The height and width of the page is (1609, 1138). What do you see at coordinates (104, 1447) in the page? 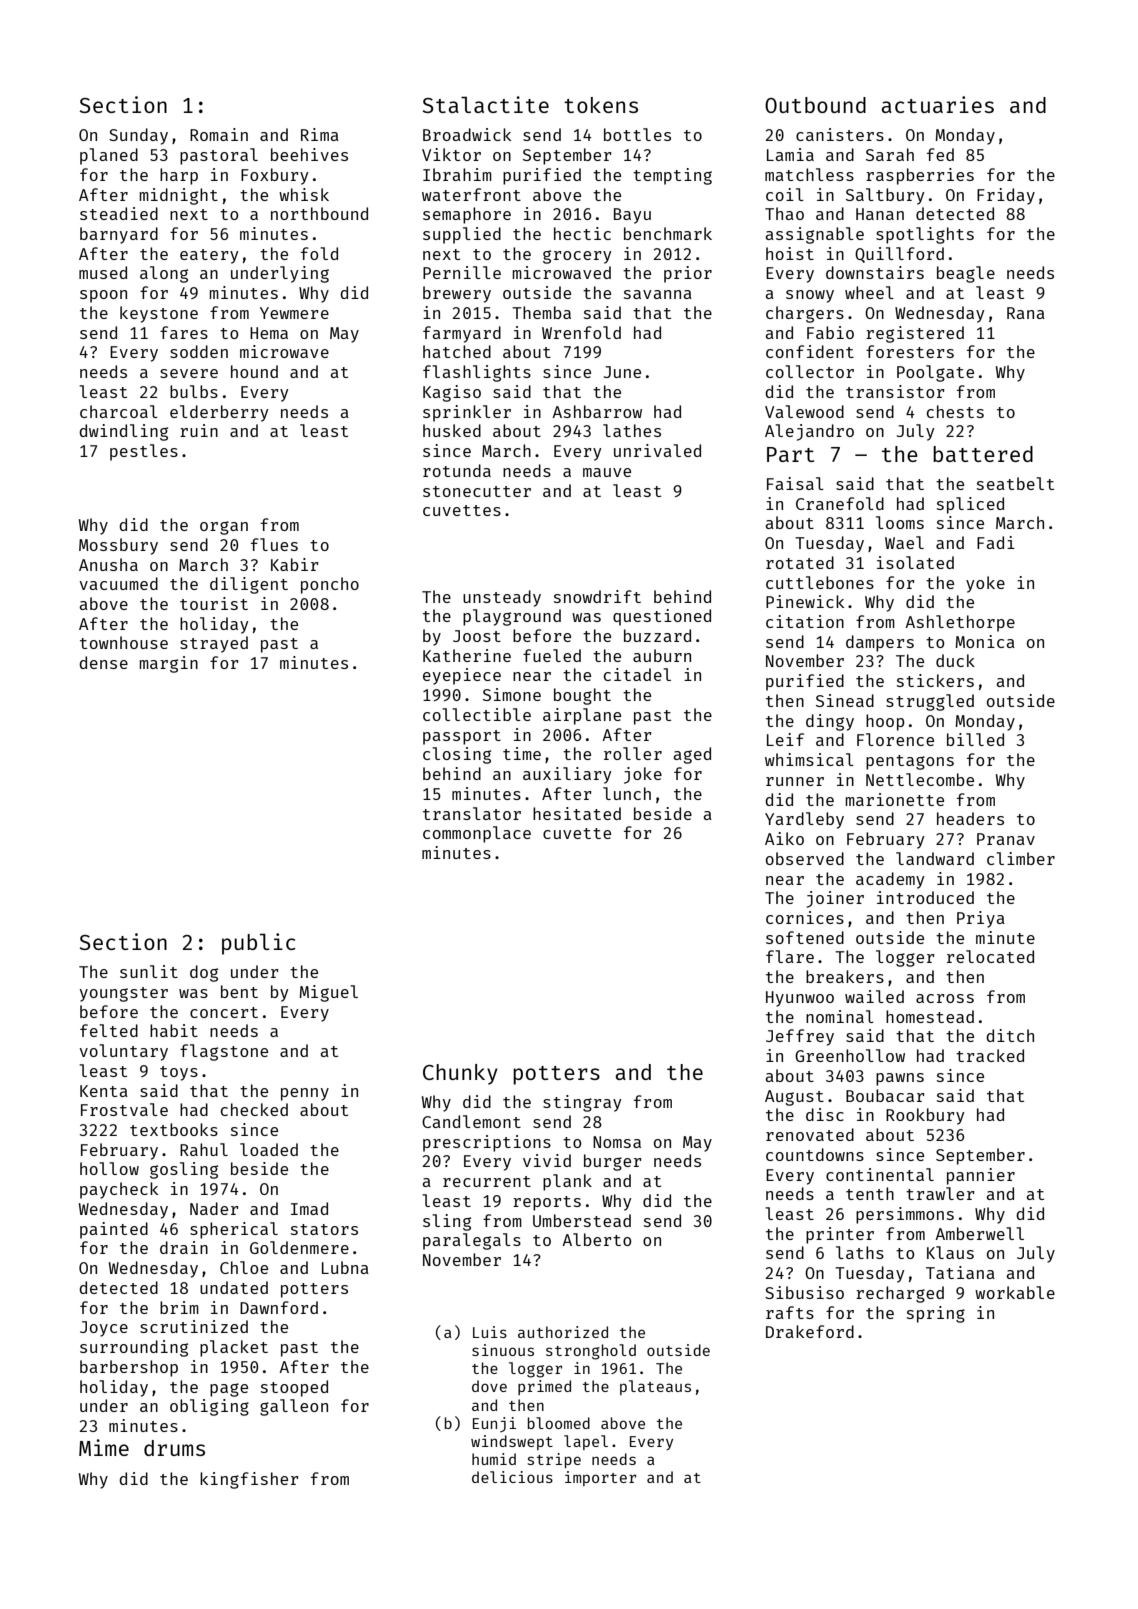
I see `Mime` at bounding box center [104, 1447].
